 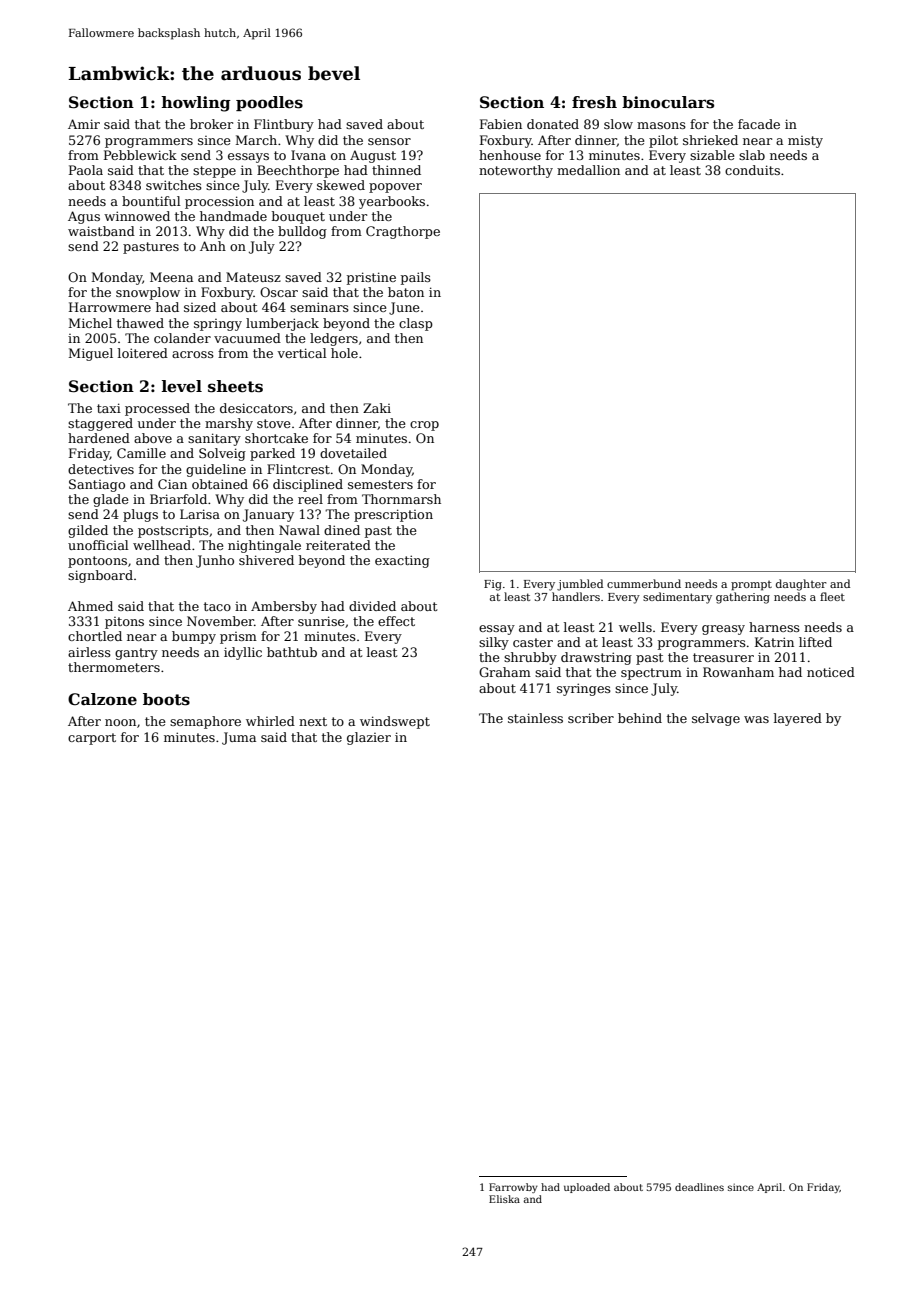 I want to click on drawstring, so click(x=596, y=658).
